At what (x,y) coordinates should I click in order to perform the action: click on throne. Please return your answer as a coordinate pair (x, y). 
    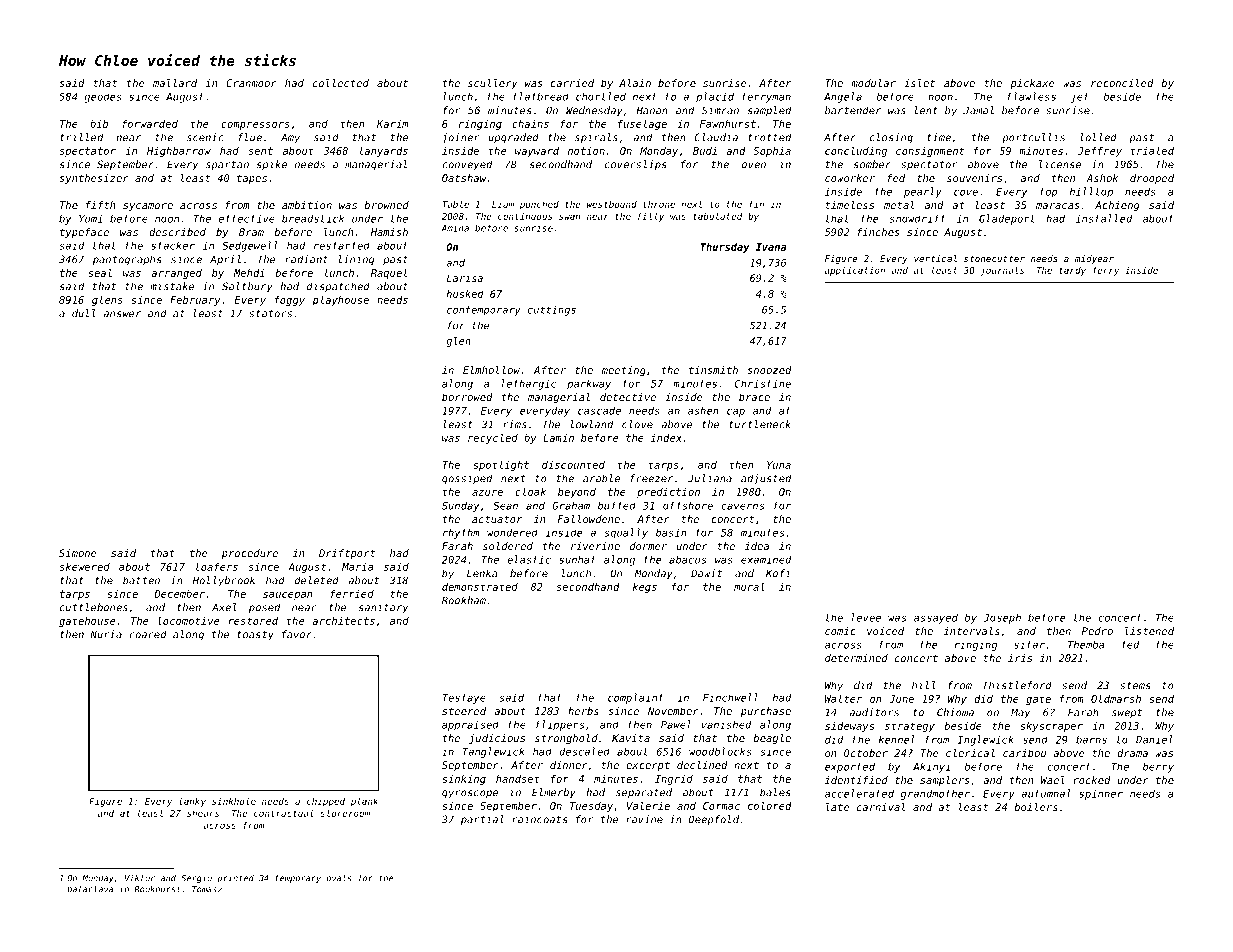
    Looking at the image, I should click on (659, 204).
